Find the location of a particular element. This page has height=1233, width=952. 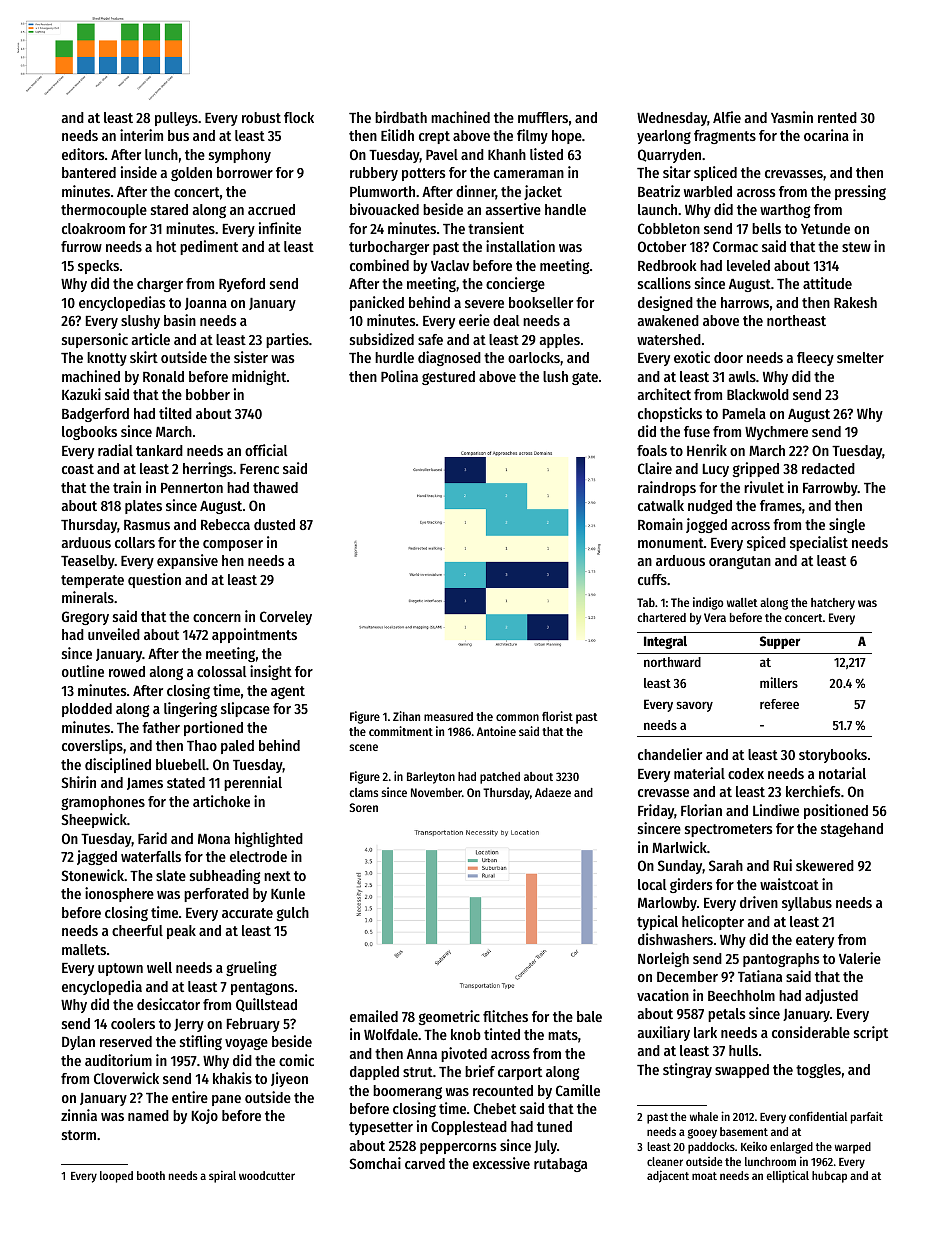

rented is located at coordinates (837, 117).
